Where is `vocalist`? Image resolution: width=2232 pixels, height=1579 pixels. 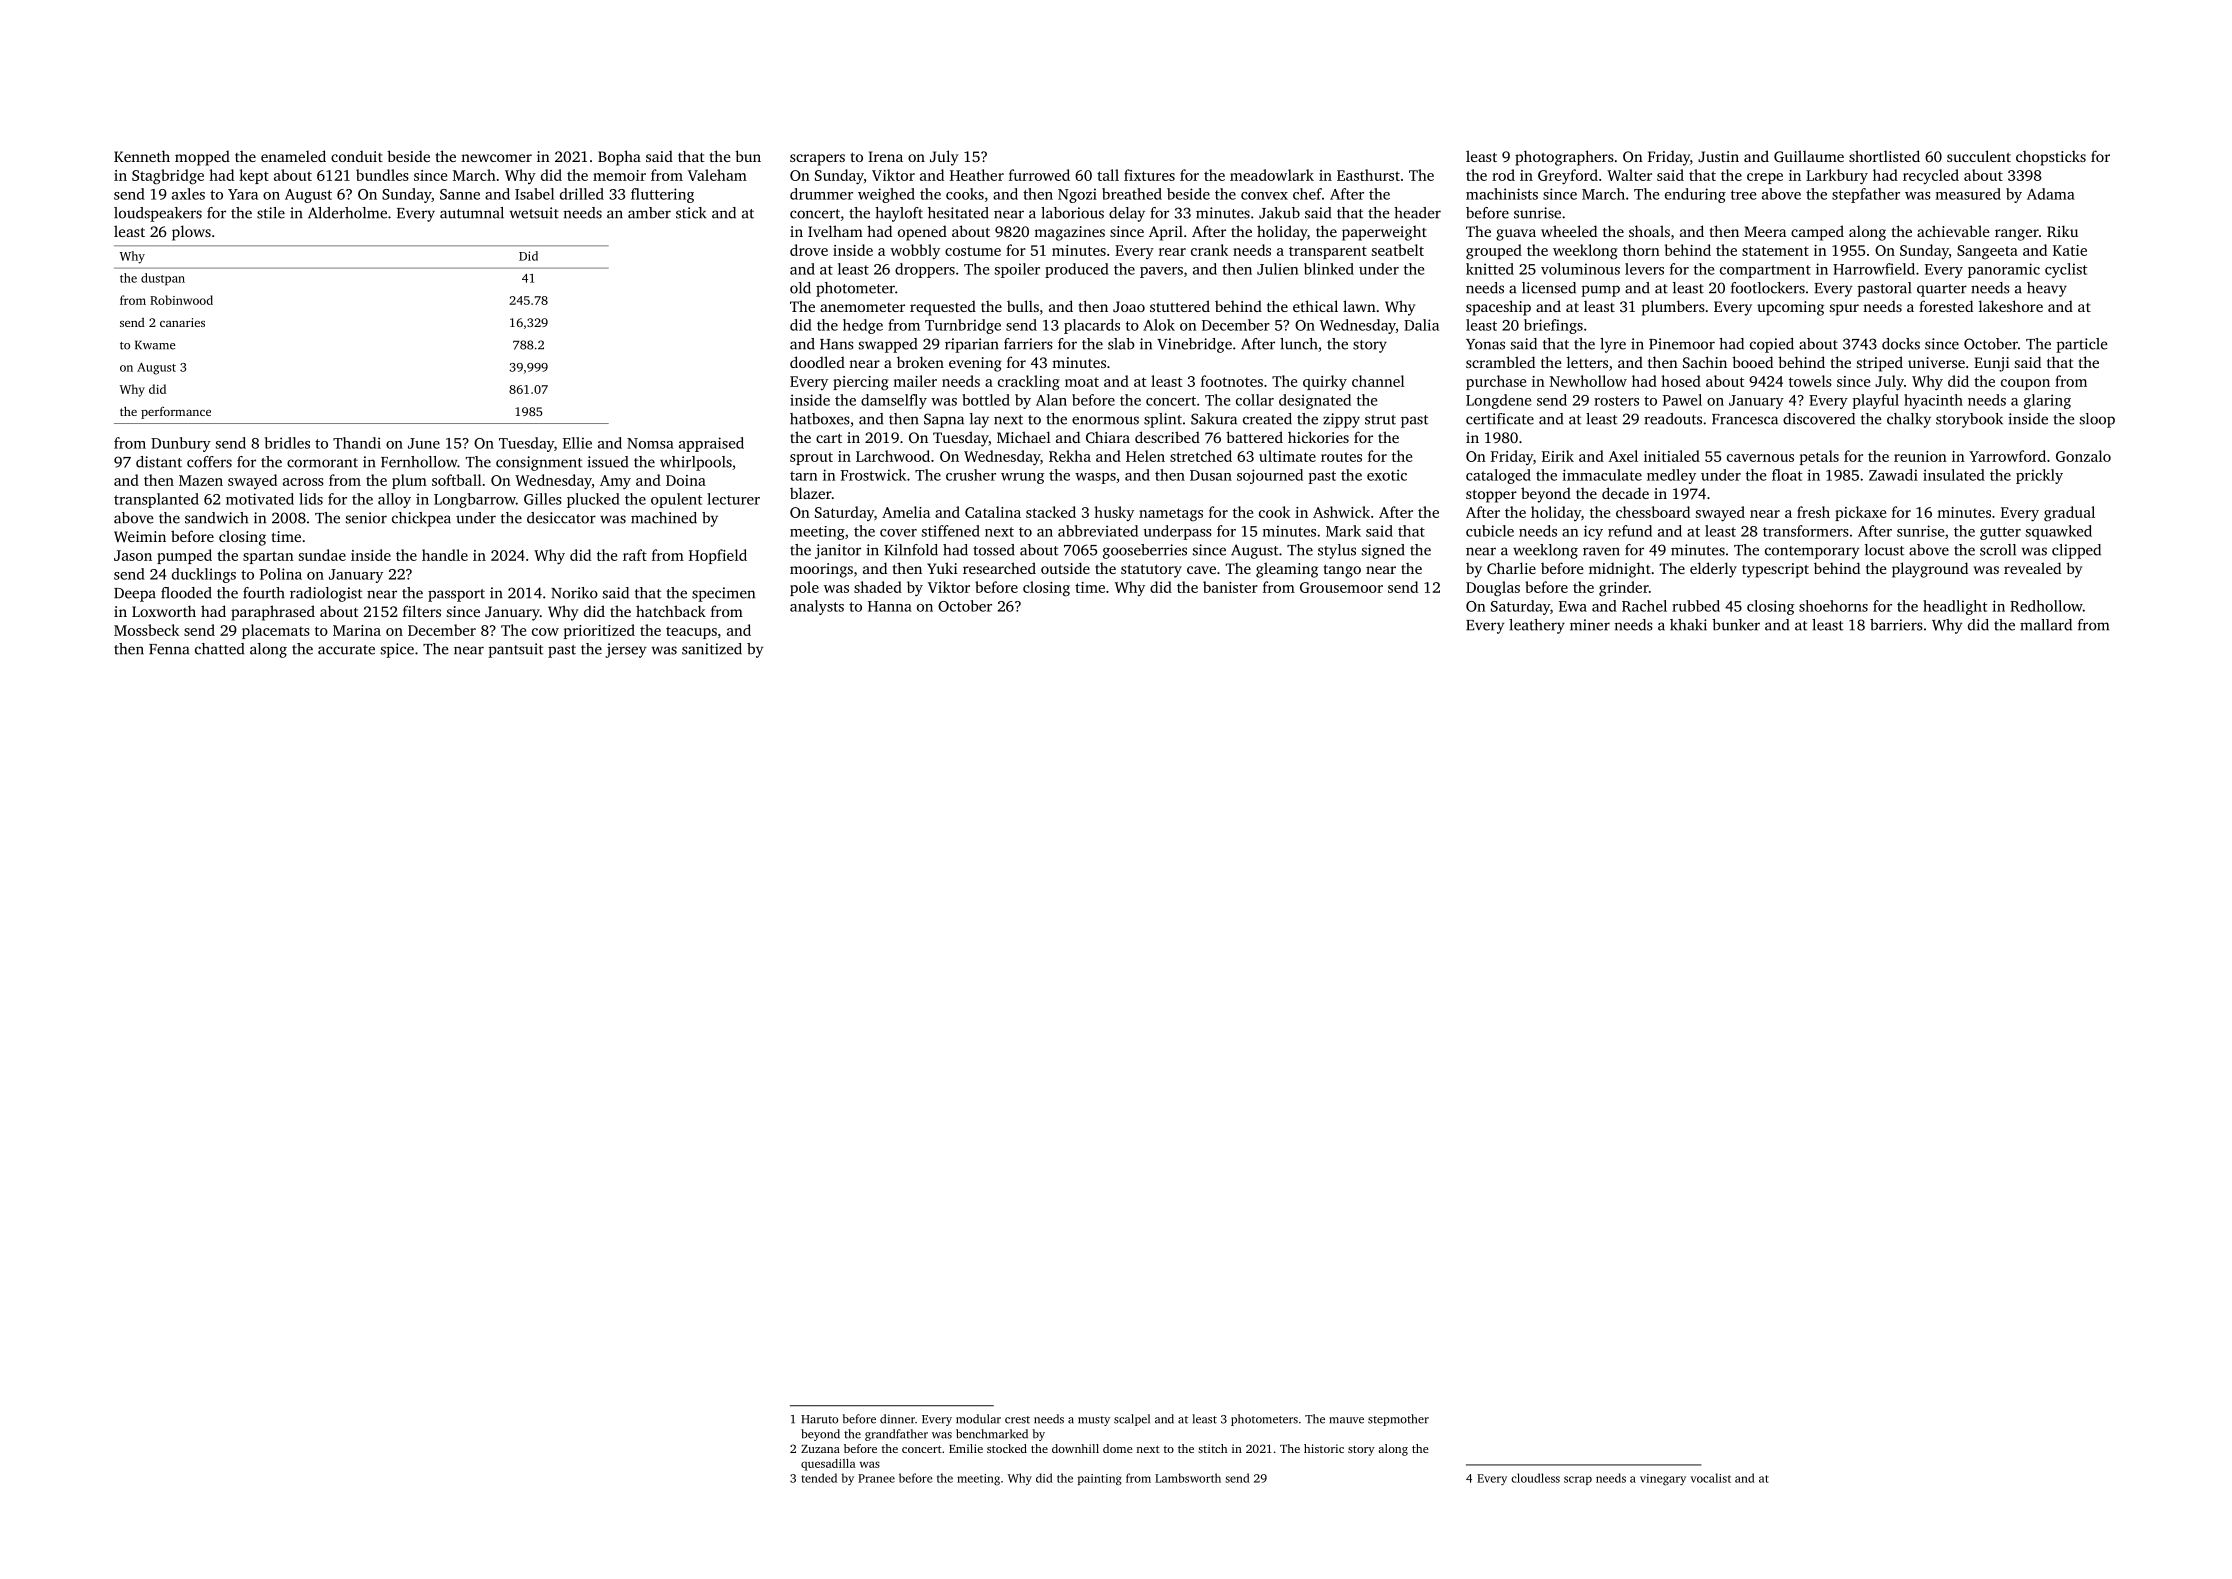
vocalist is located at coordinates (1711, 1478).
